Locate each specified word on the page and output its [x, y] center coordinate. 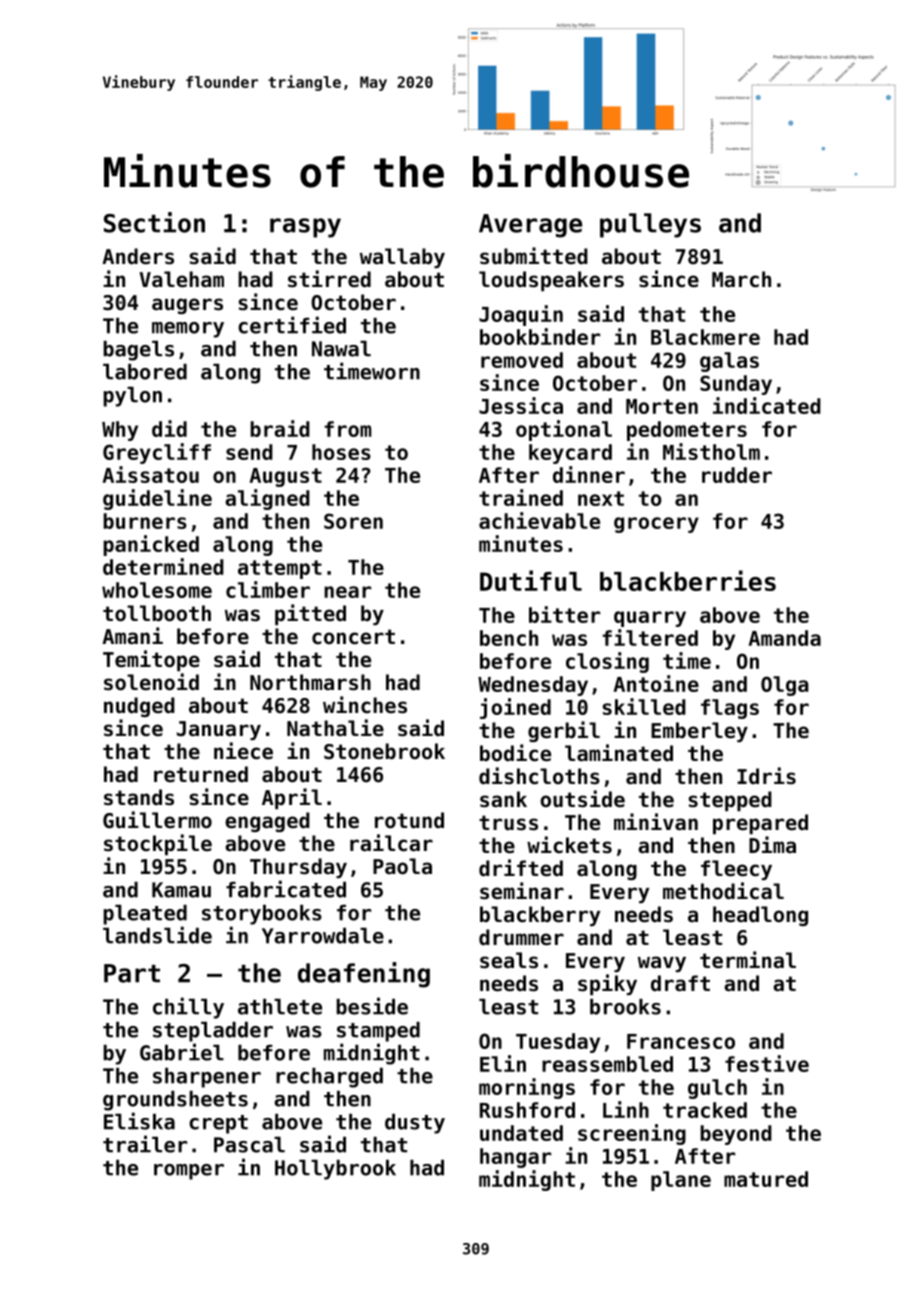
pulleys [650, 225]
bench [509, 638]
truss [508, 823]
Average [530, 226]
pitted [310, 614]
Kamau [181, 890]
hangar [515, 1158]
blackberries [688, 580]
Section [154, 222]
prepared [760, 824]
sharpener [207, 1078]
